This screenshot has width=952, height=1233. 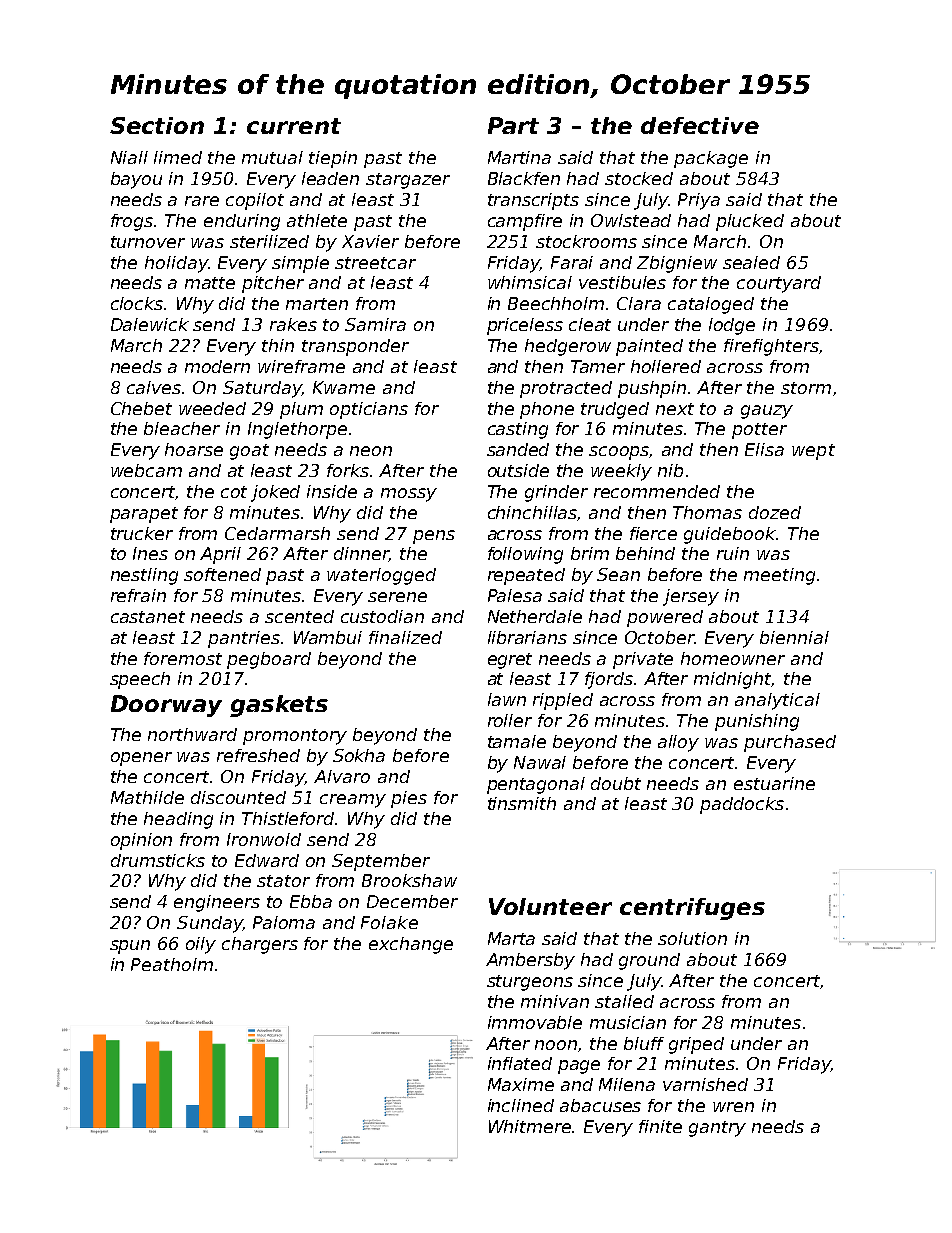 I want to click on holiday, so click(x=176, y=264).
